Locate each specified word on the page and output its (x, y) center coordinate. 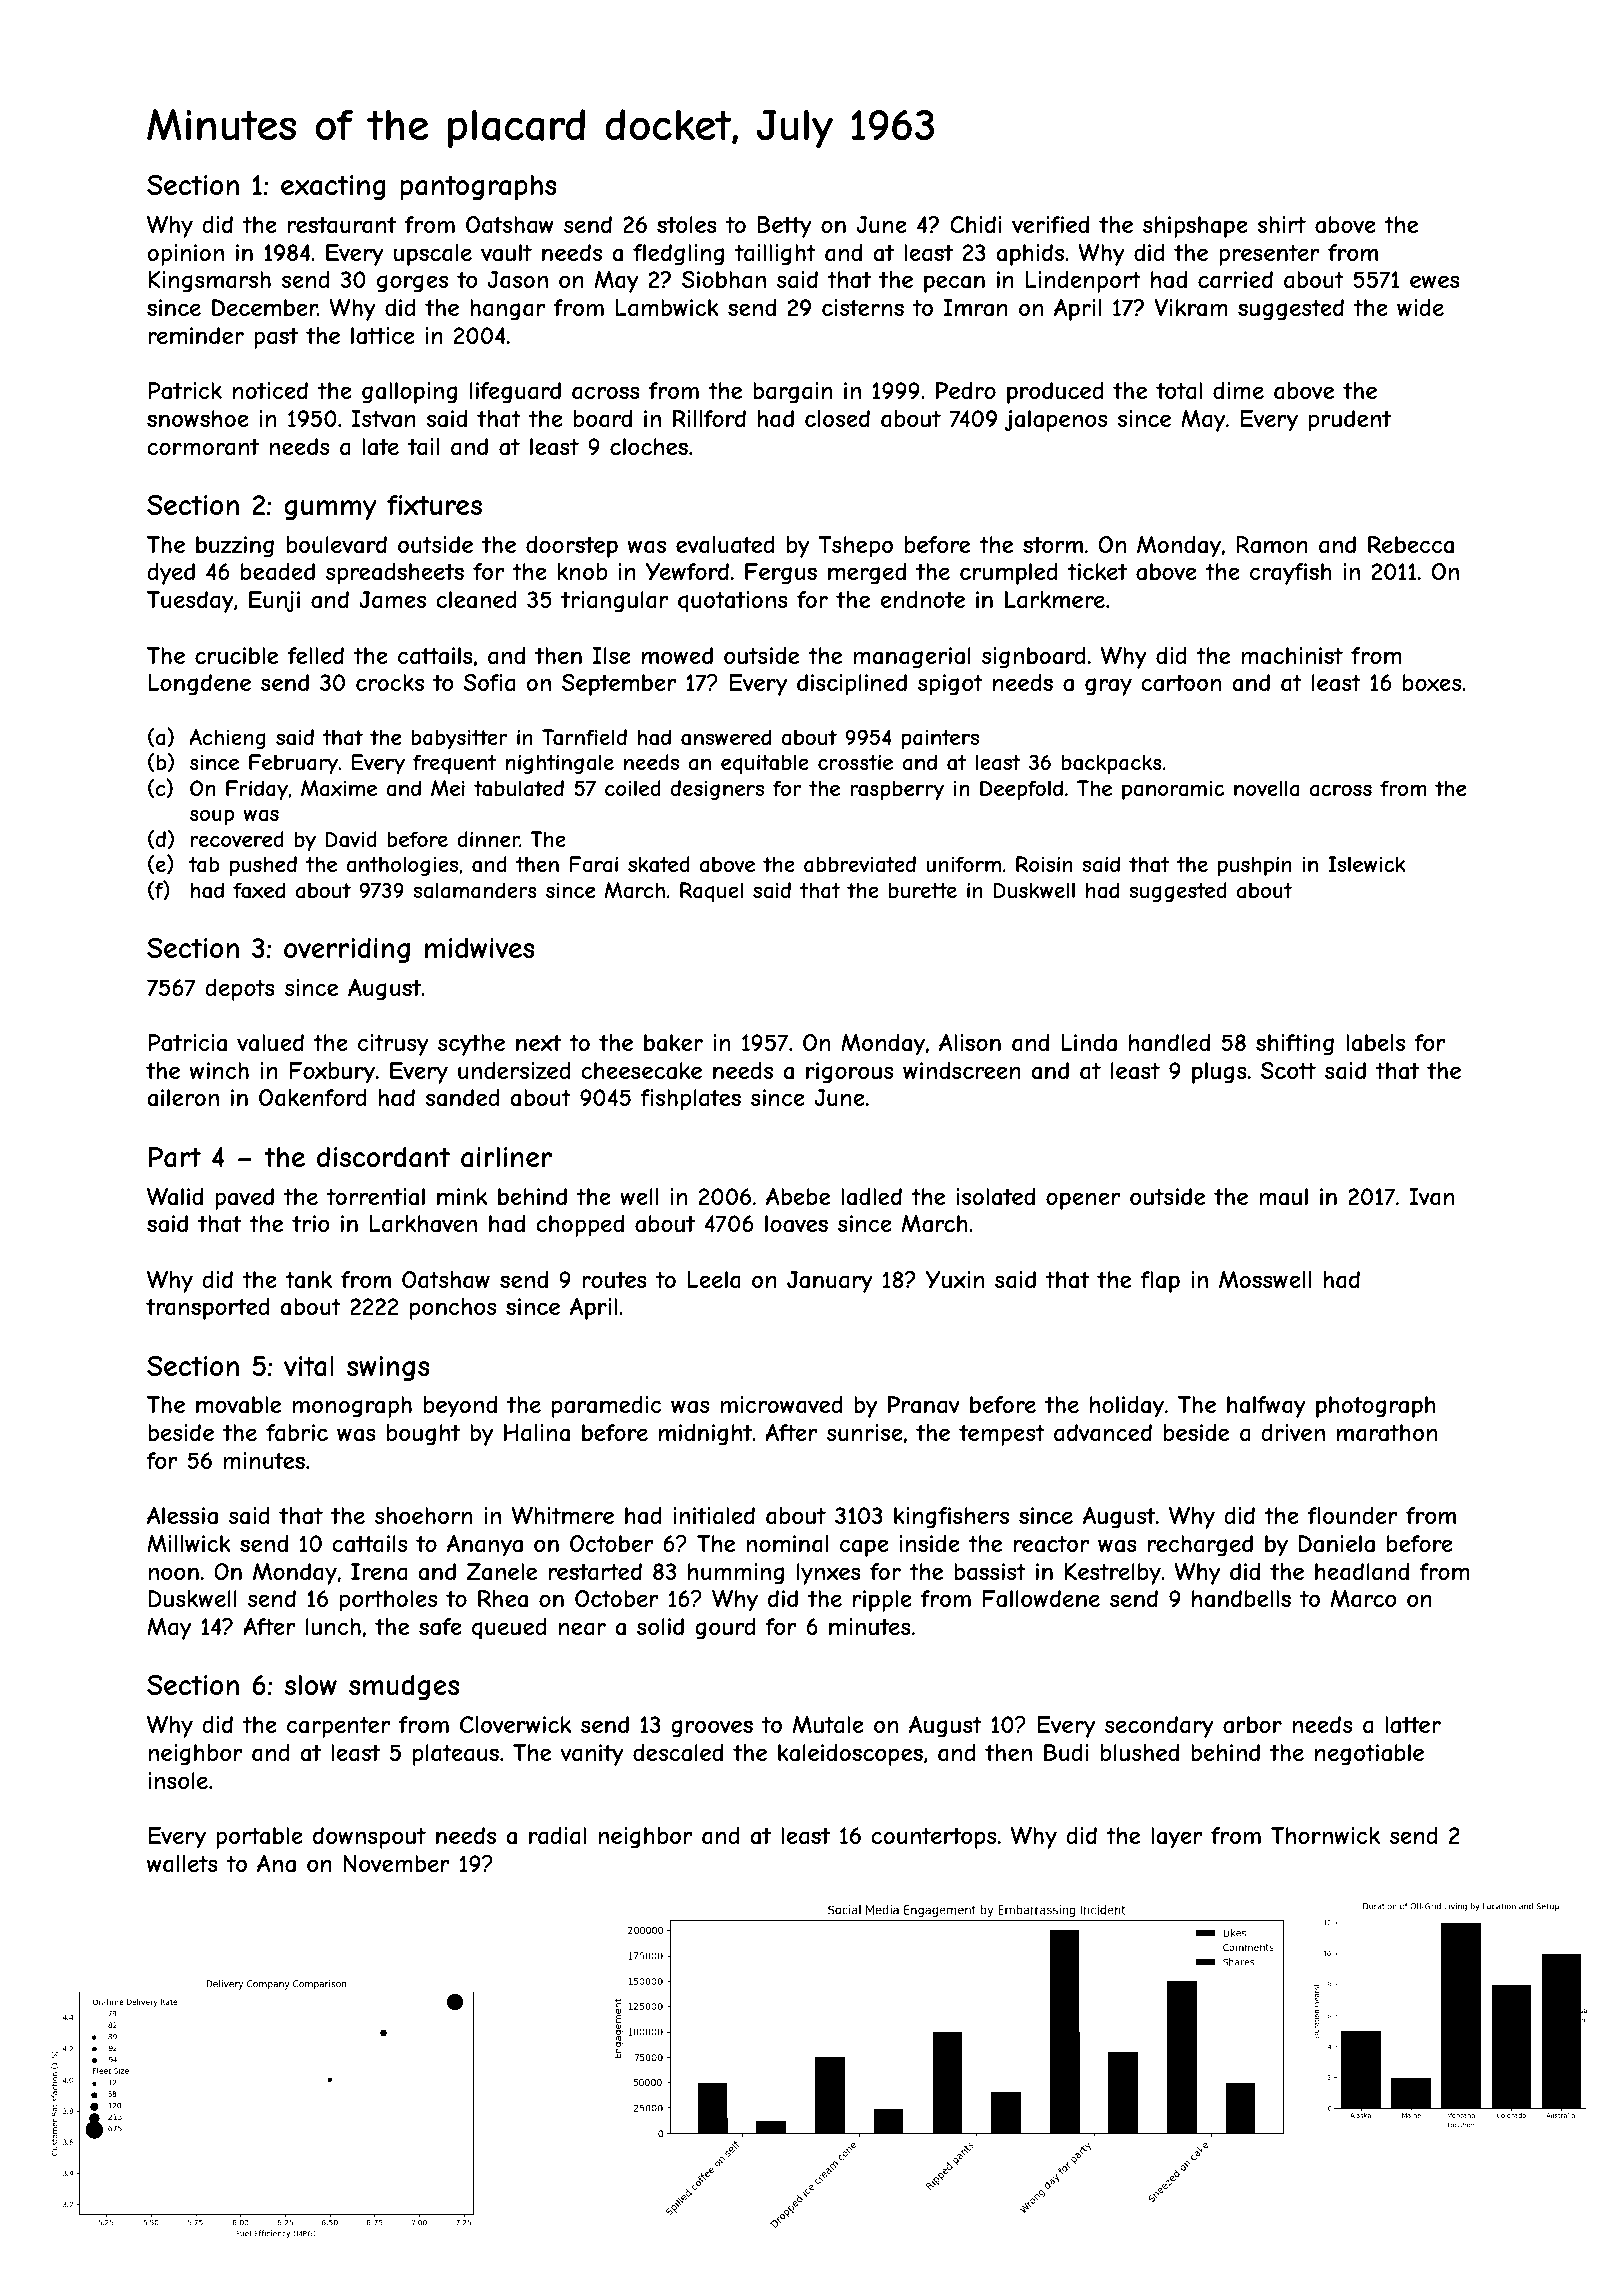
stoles (687, 224)
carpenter (338, 1727)
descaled (678, 1753)
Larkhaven (423, 1224)
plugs (1219, 1073)
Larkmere (1055, 600)
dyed (171, 574)
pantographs (478, 188)
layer (1176, 1838)
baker (673, 1043)
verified (1050, 224)
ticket (1097, 571)
